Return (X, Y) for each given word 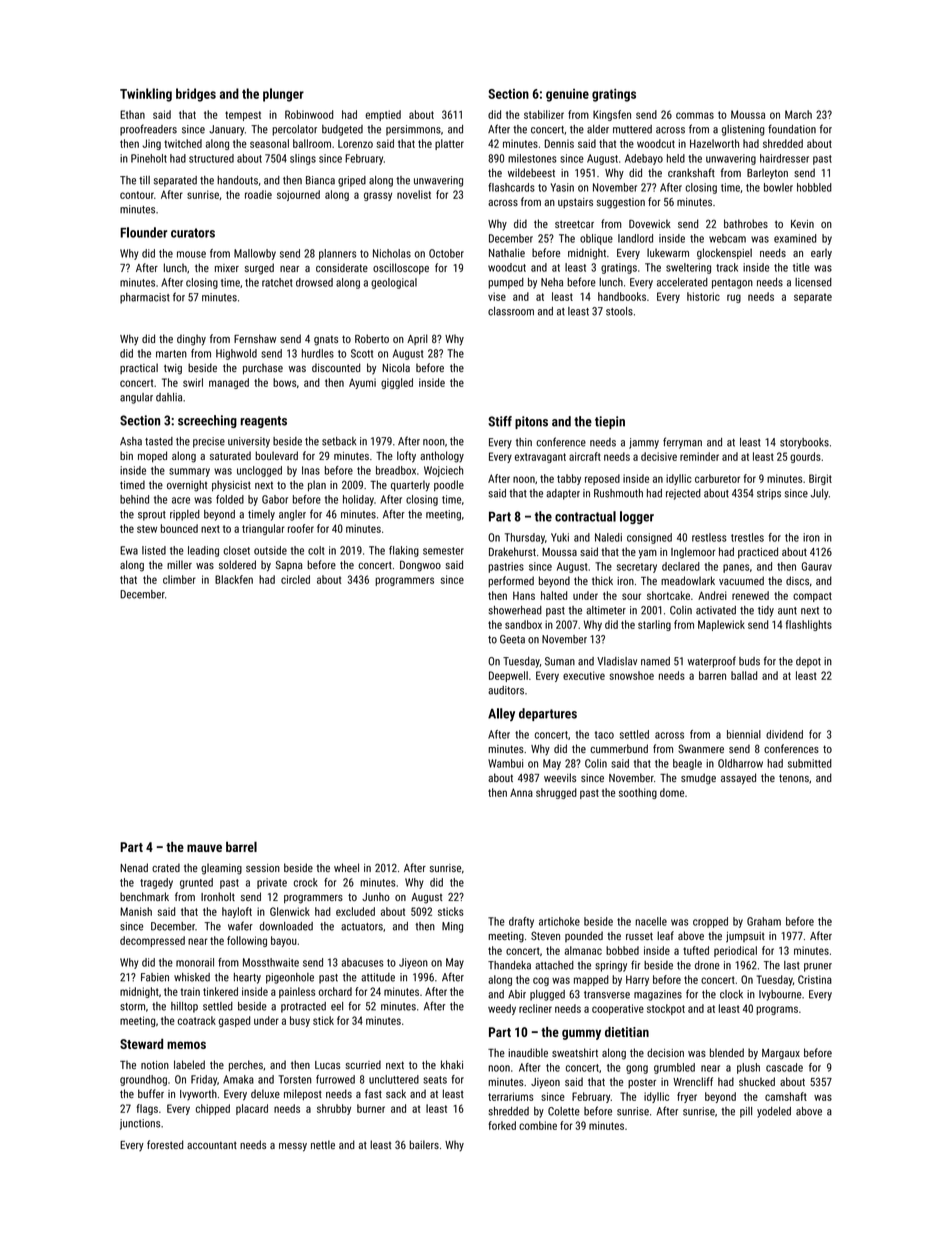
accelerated (682, 282)
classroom (511, 311)
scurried (363, 1064)
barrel (241, 846)
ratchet (277, 282)
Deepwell (508, 676)
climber (179, 579)
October (446, 253)
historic (703, 296)
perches (246, 1066)
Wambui (505, 763)
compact (812, 597)
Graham (764, 921)
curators (193, 233)
